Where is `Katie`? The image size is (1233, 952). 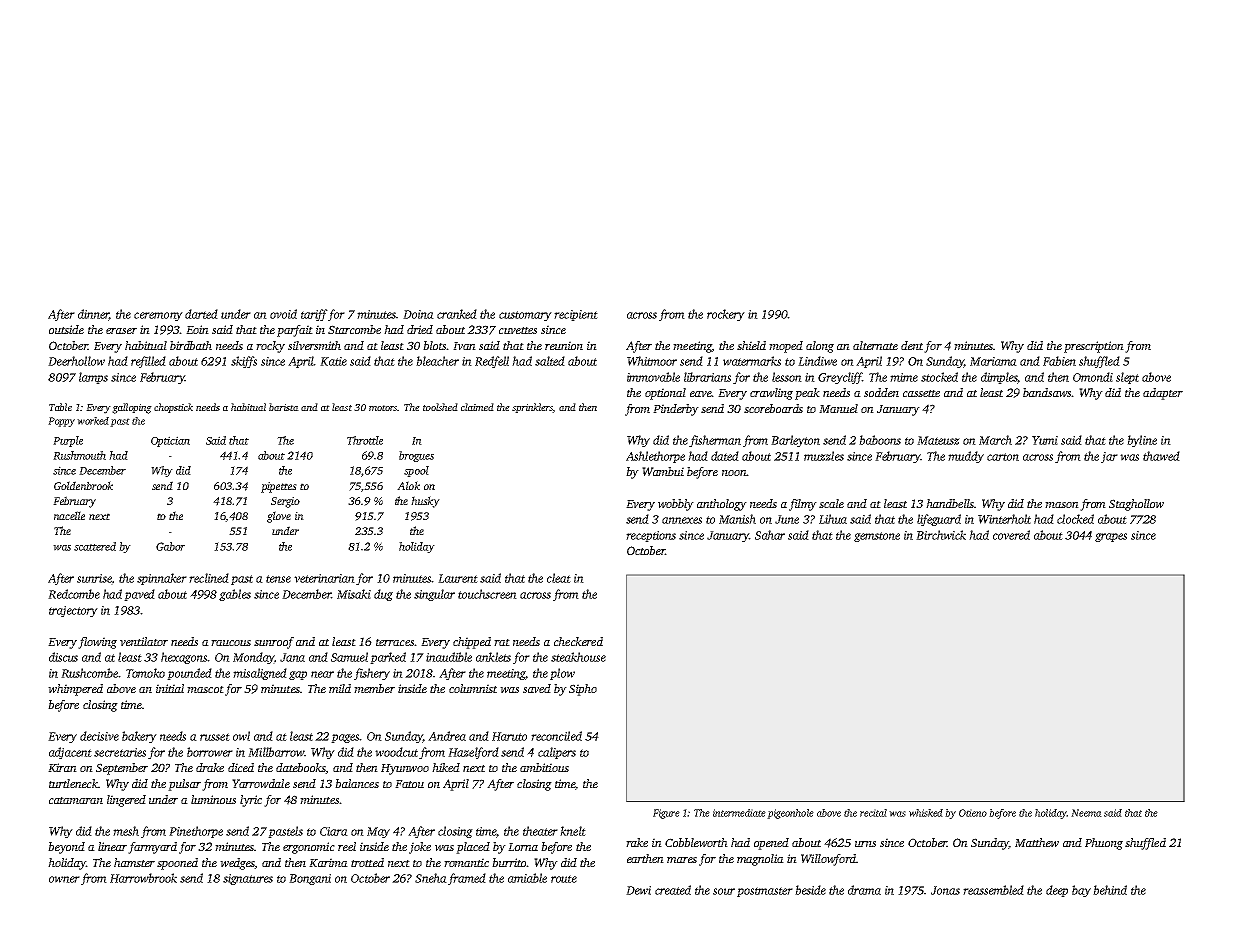
Katie is located at coordinates (333, 361).
